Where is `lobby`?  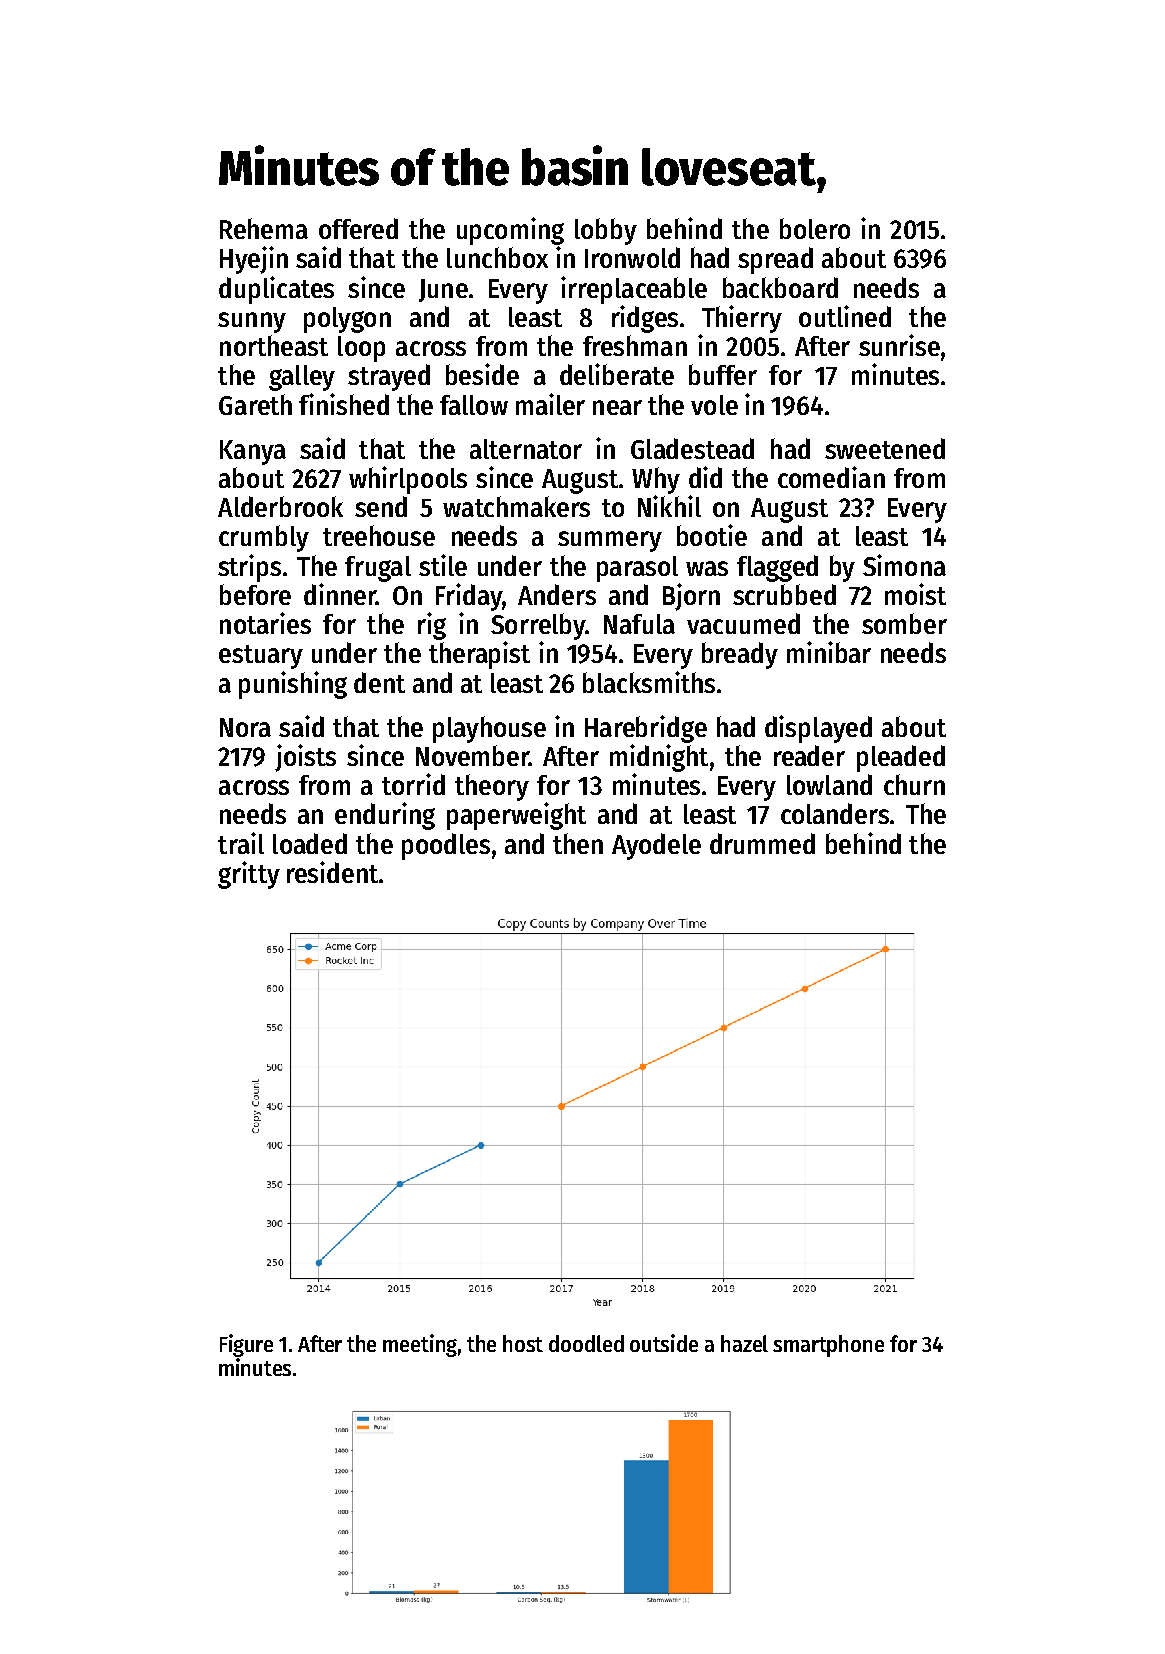 lobby is located at coordinates (606, 231).
